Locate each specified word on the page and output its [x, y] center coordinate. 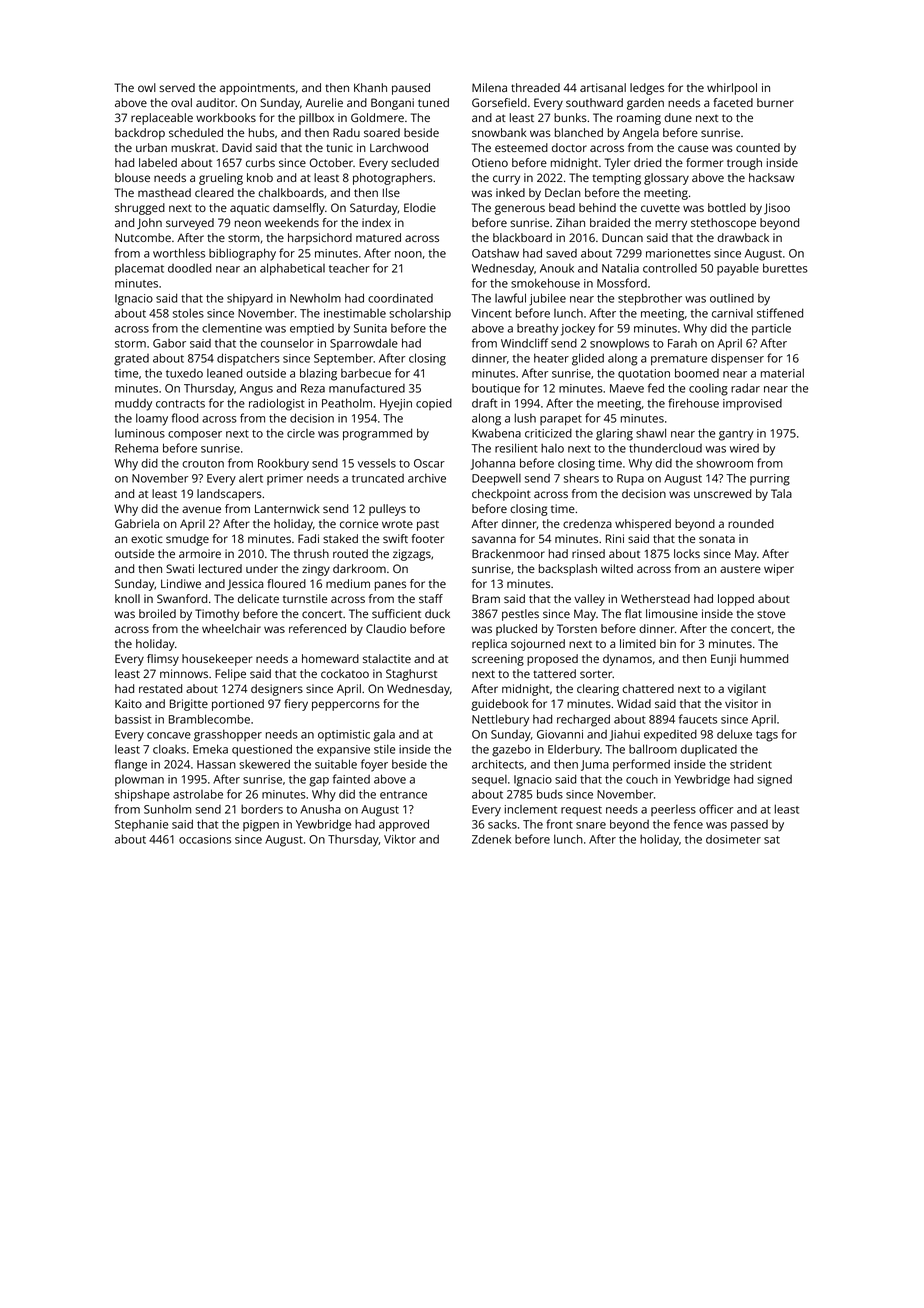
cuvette [660, 208]
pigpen [261, 826]
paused [411, 89]
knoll [127, 598]
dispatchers [248, 359]
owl [147, 87]
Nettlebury [500, 720]
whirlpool [732, 89]
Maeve [627, 388]
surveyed [190, 224]
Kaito [128, 703]
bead [562, 207]
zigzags [412, 555]
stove [771, 614]
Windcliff [524, 343]
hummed [764, 658]
